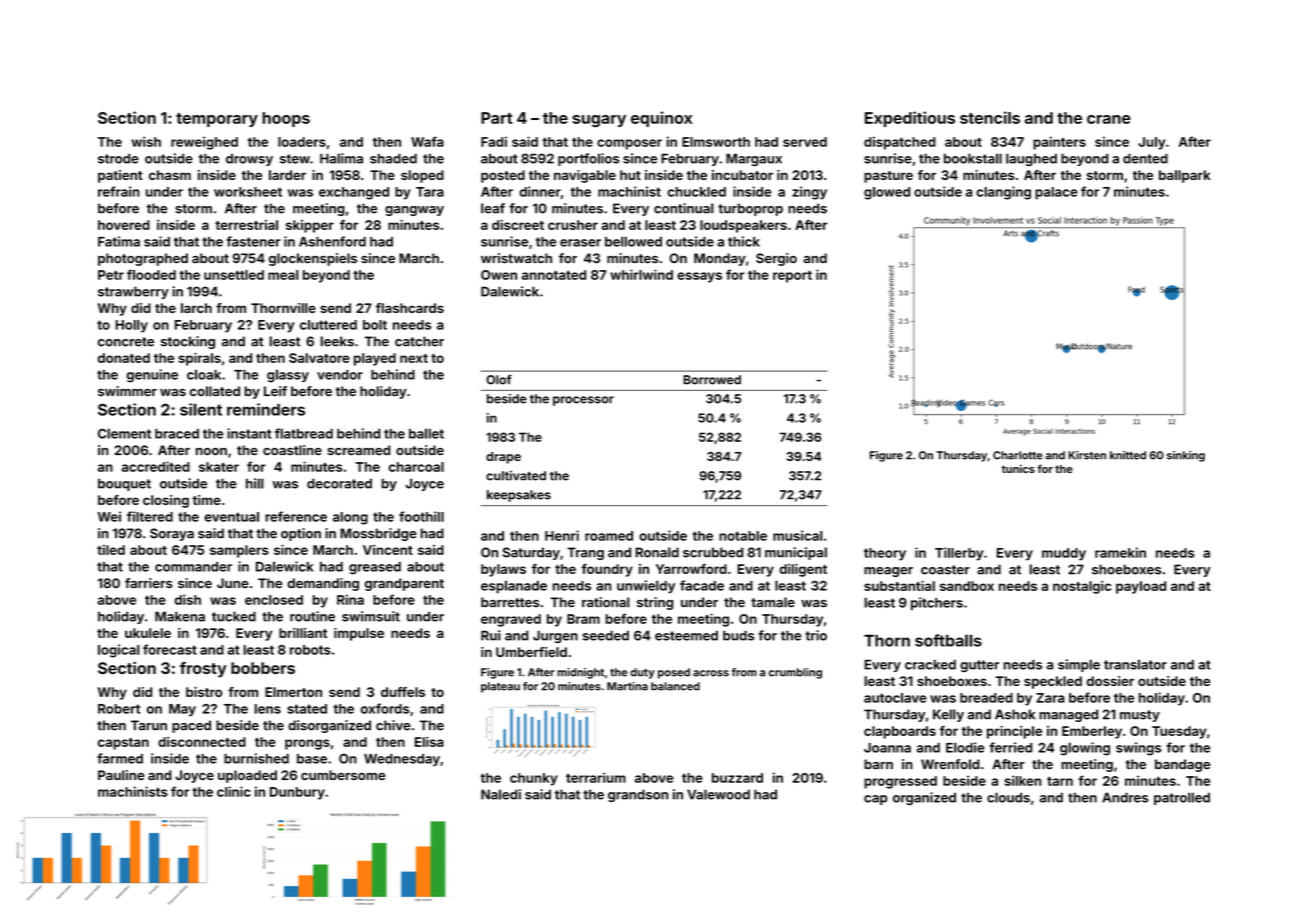  Describe the element at coordinates (499, 275) in the screenshot. I see `Owen` at that location.
